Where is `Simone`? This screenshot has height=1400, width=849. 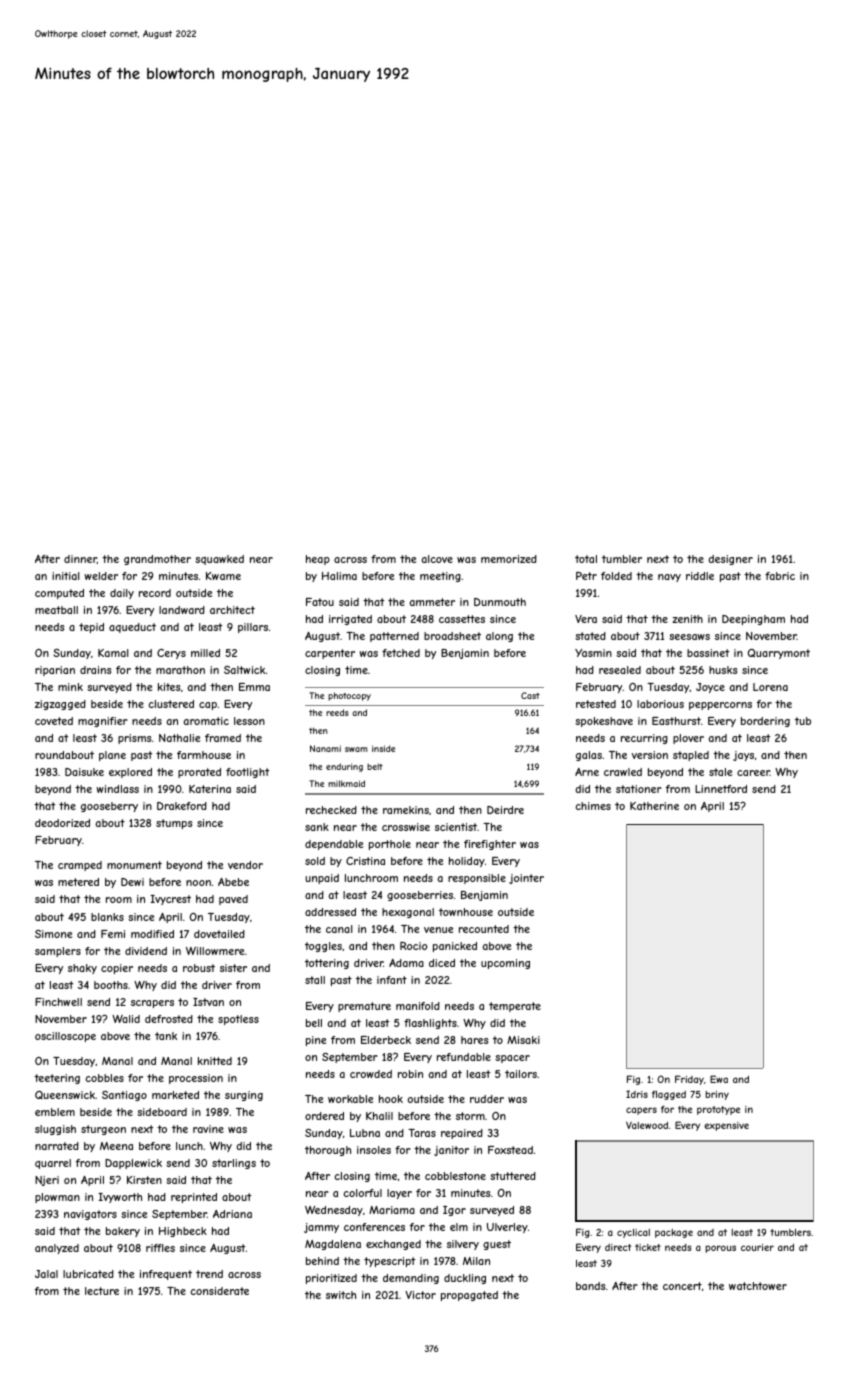
Simone is located at coordinates (53, 934).
